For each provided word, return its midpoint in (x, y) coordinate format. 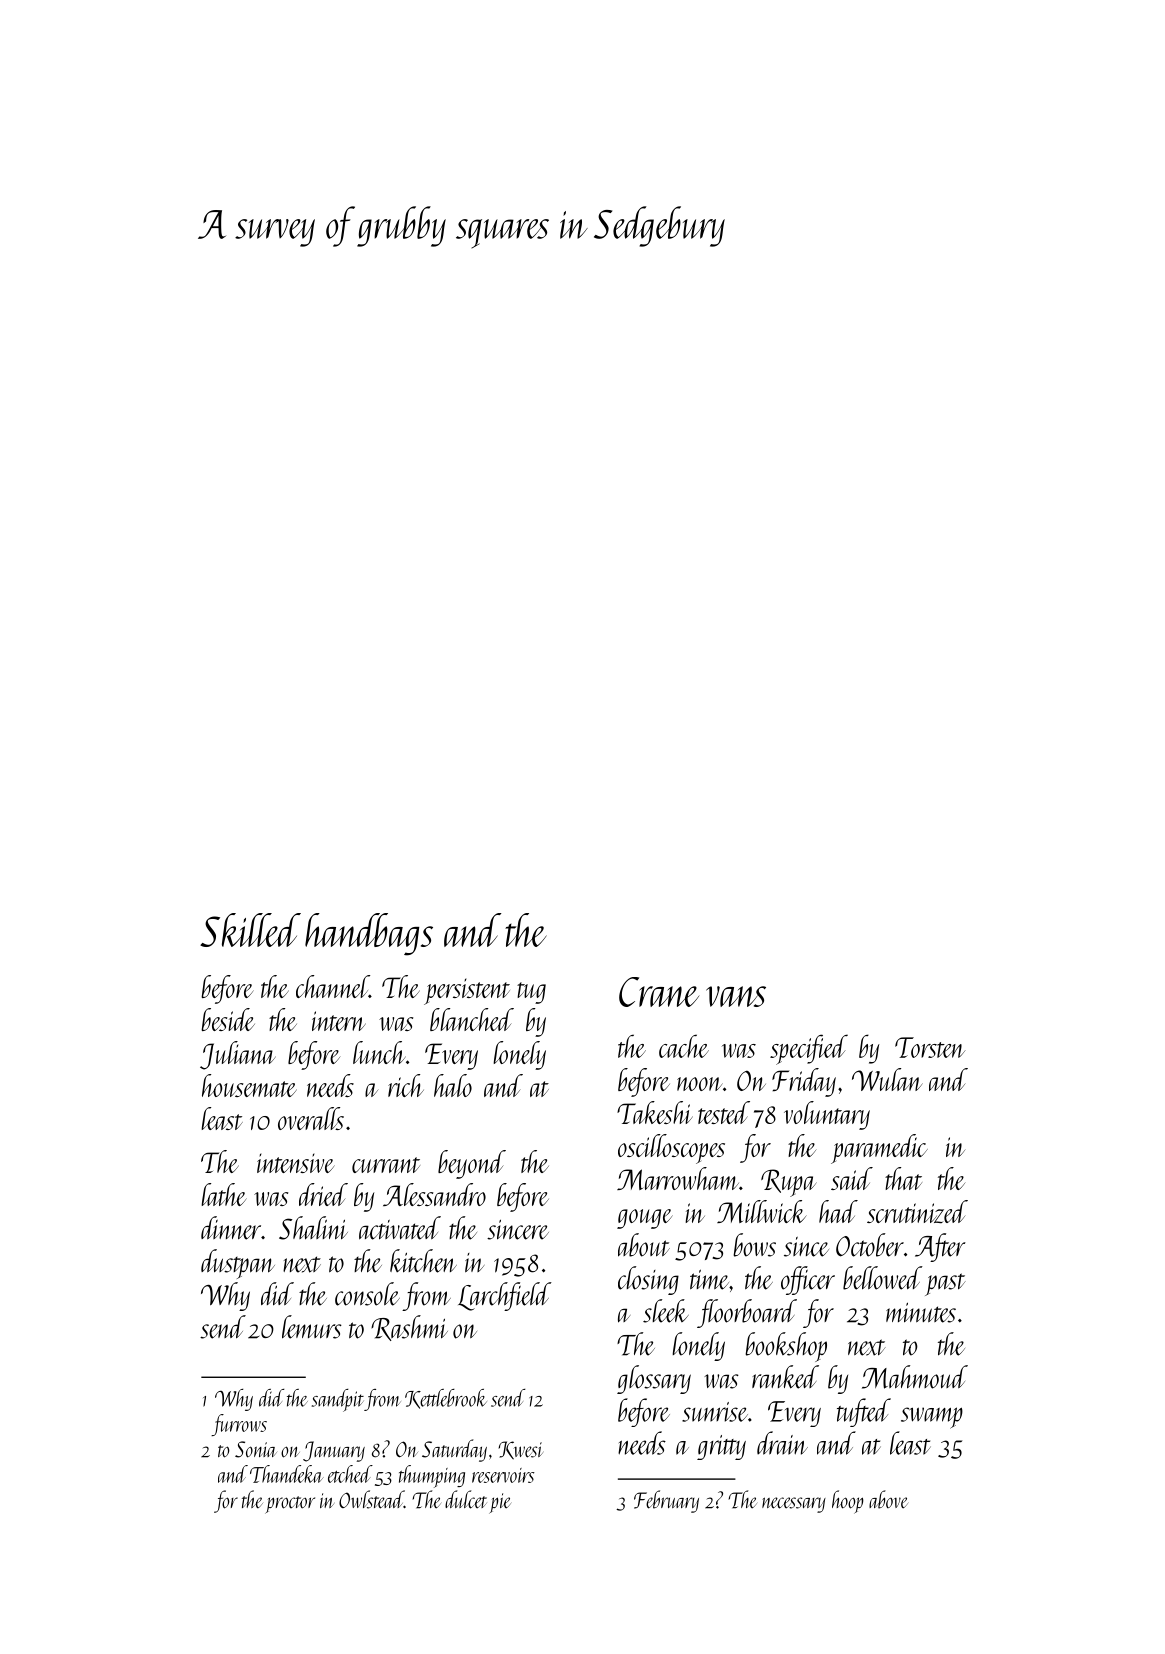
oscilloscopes (671, 1149)
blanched (472, 1019)
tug (531, 993)
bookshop (786, 1347)
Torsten (930, 1047)
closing (648, 1280)
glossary (654, 1379)
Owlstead (371, 1499)
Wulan (887, 1079)
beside (228, 1019)
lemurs (312, 1327)
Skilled (250, 930)
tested (724, 1112)
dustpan (238, 1264)
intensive (296, 1163)
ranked (785, 1377)
